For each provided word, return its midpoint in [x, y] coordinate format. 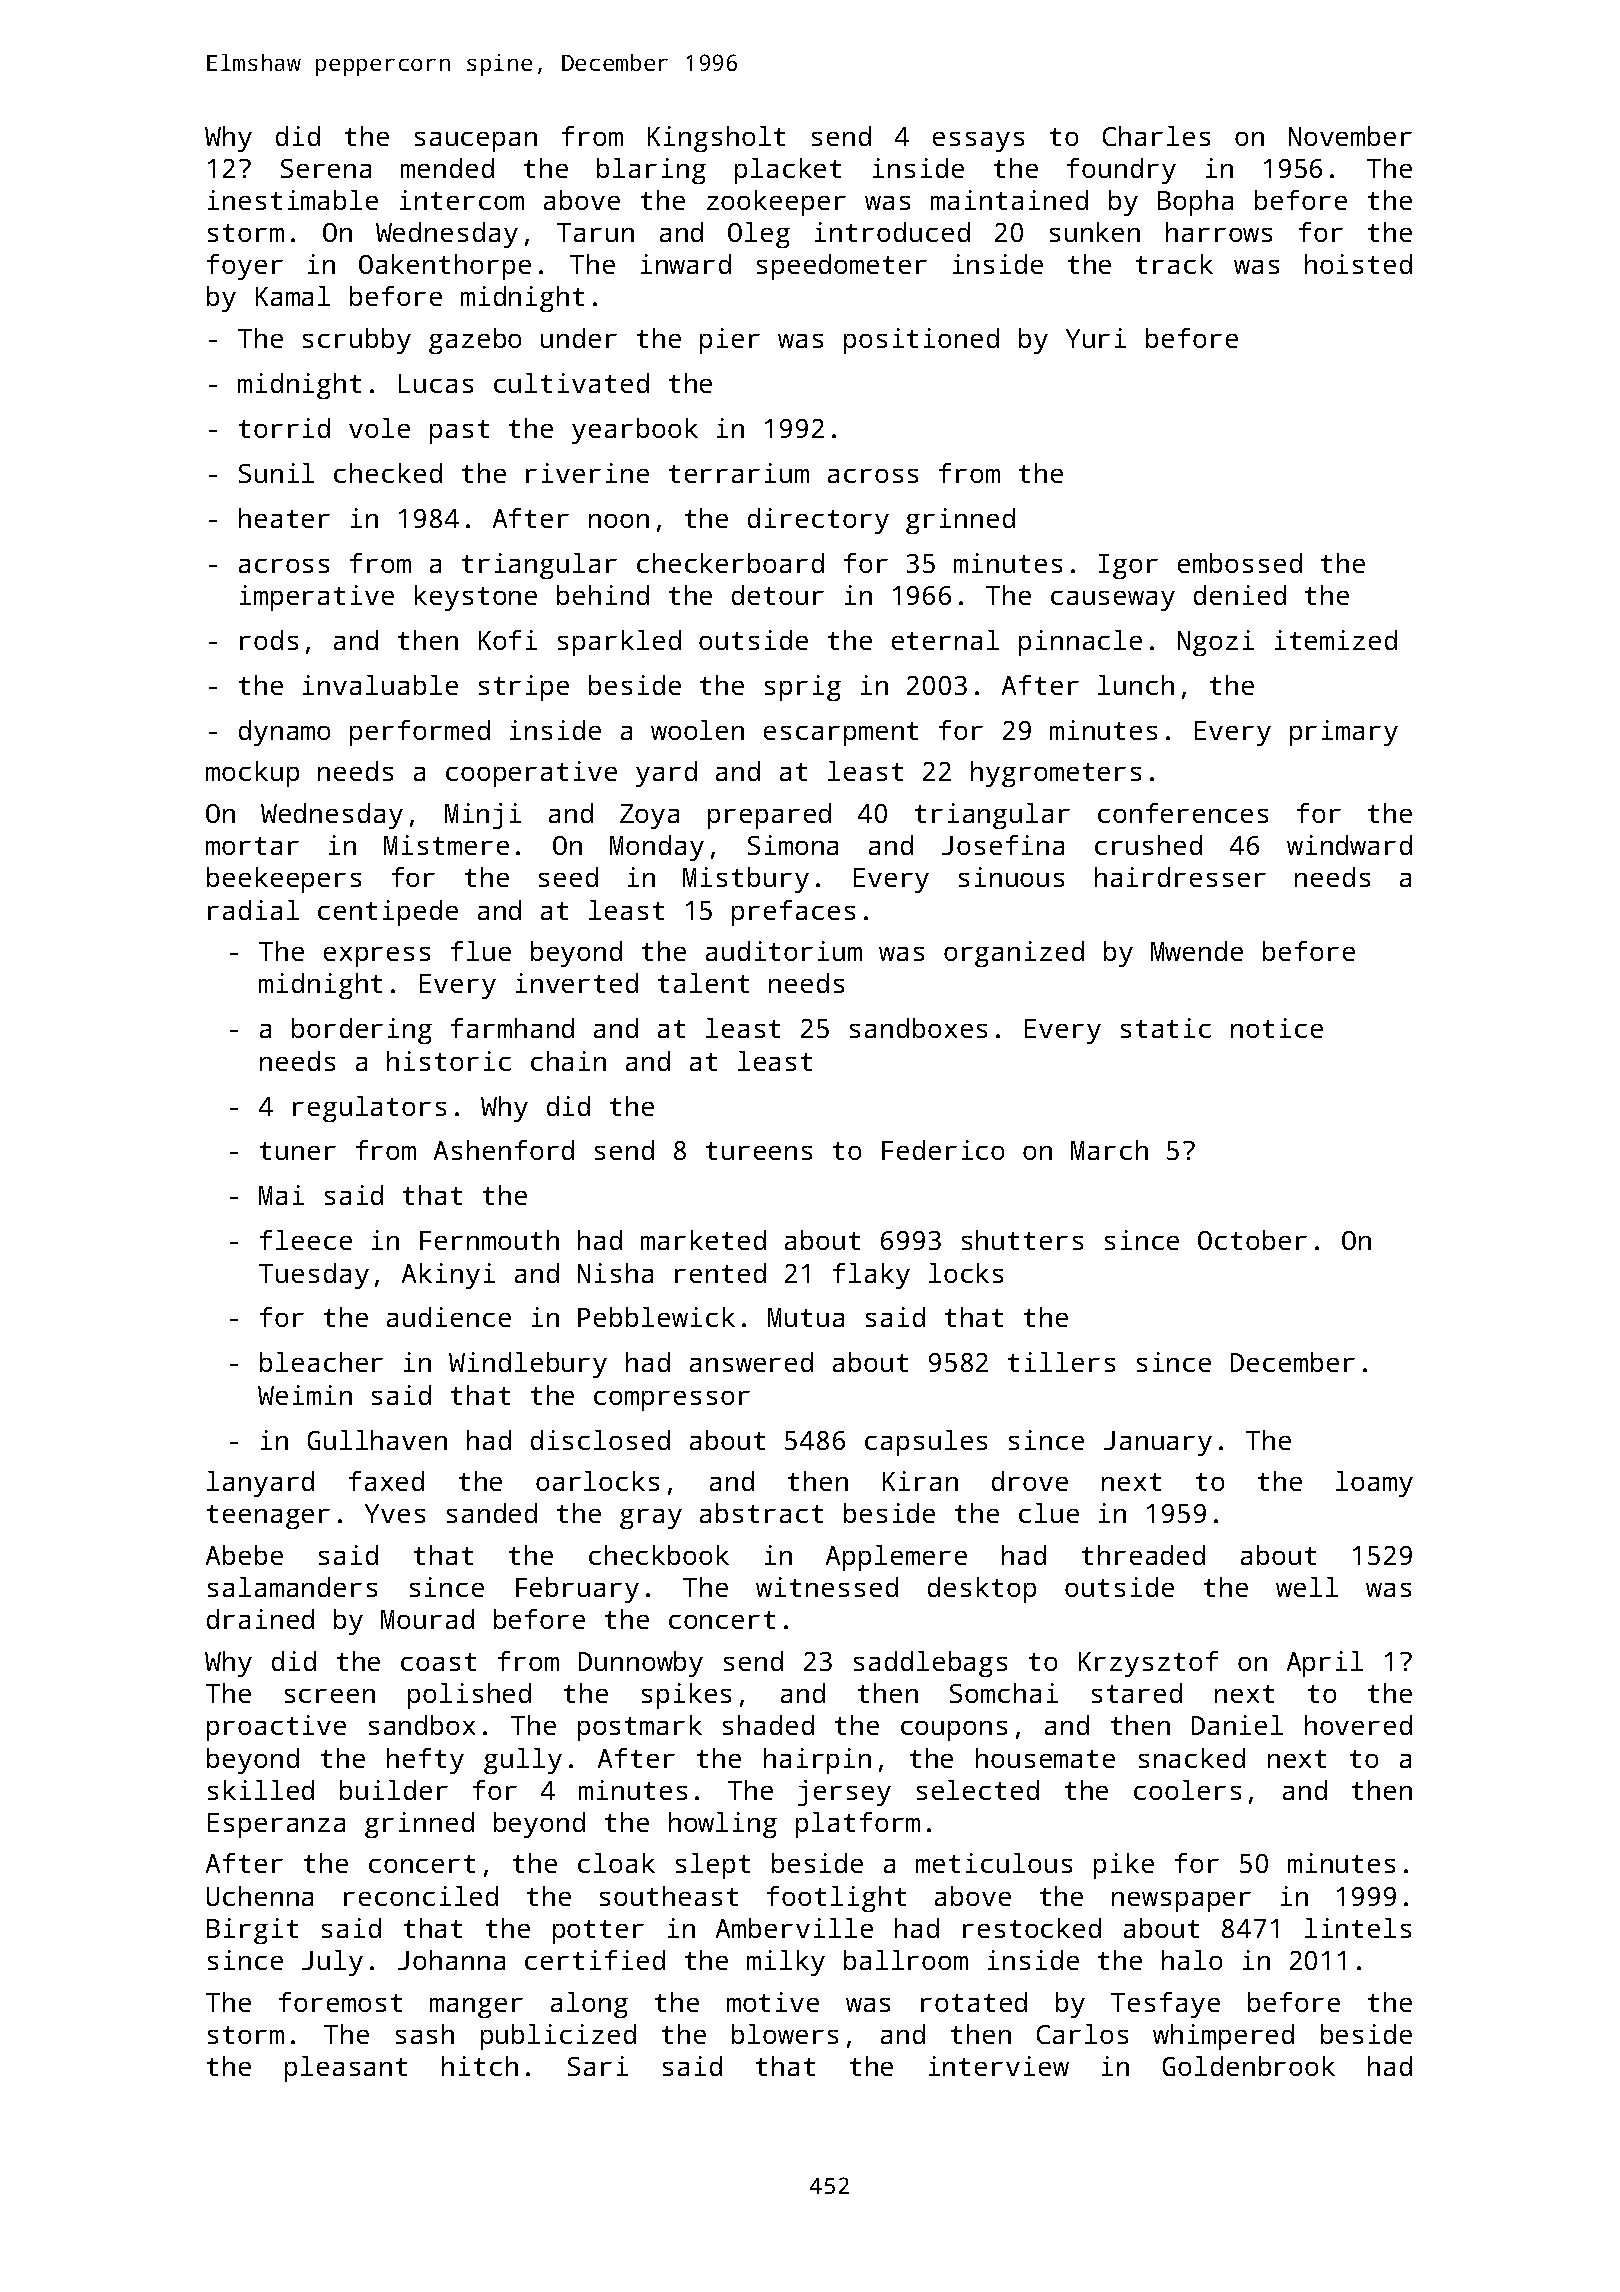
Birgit [252, 1931]
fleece [306, 1240]
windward [1349, 845]
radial [253, 910]
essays [978, 142]
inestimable [293, 200]
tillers [1061, 1362]
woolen [697, 730]
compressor [672, 1401]
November [1350, 136]
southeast [669, 1896]
